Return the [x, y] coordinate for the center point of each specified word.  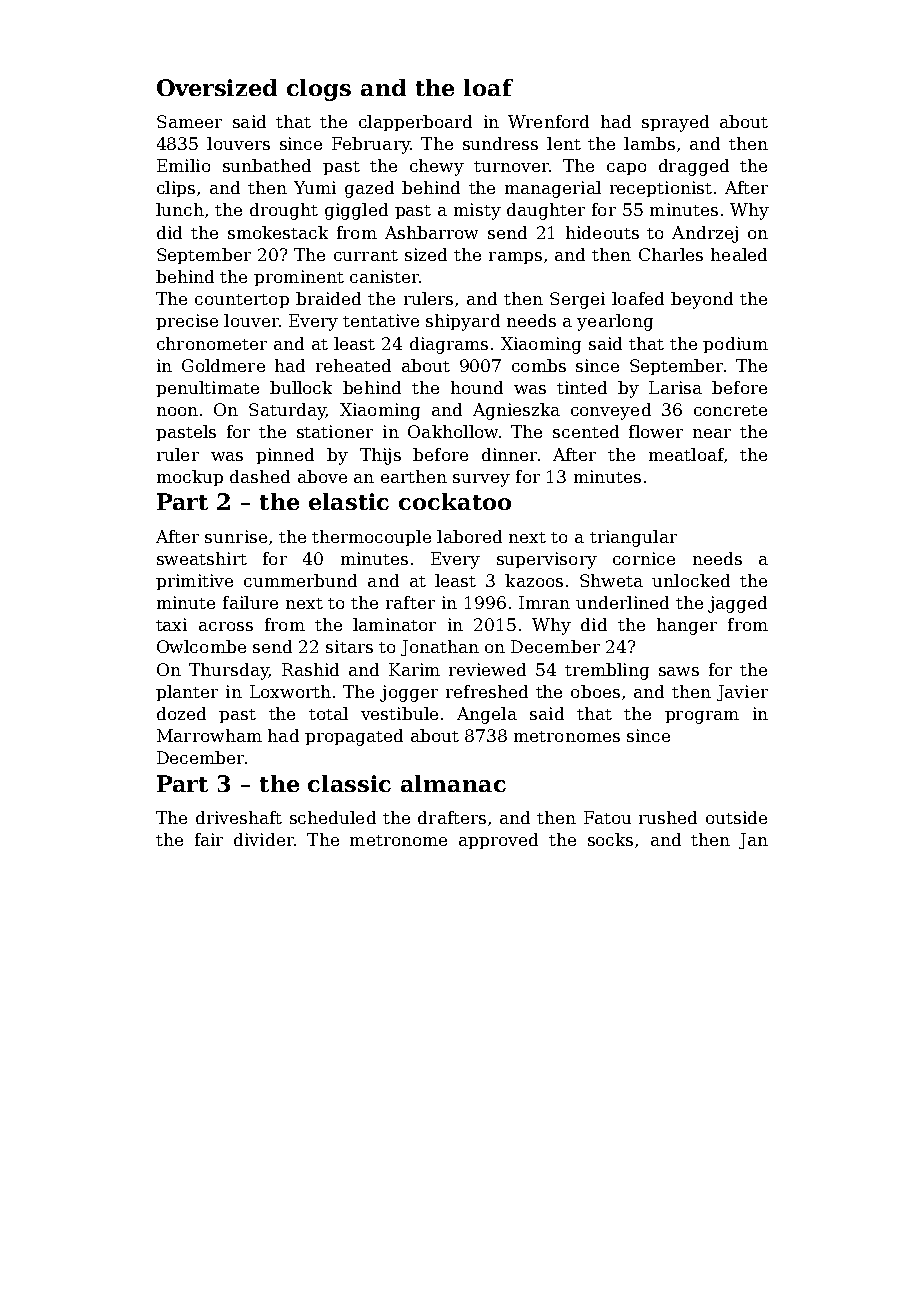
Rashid [310, 669]
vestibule [399, 713]
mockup [190, 478]
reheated [353, 365]
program [702, 717]
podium [735, 345]
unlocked [691, 580]
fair [209, 839]
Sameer [189, 121]
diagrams [449, 345]
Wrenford [548, 121]
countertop [242, 301]
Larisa [675, 387]
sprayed [675, 123]
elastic [349, 501]
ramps [515, 258]
